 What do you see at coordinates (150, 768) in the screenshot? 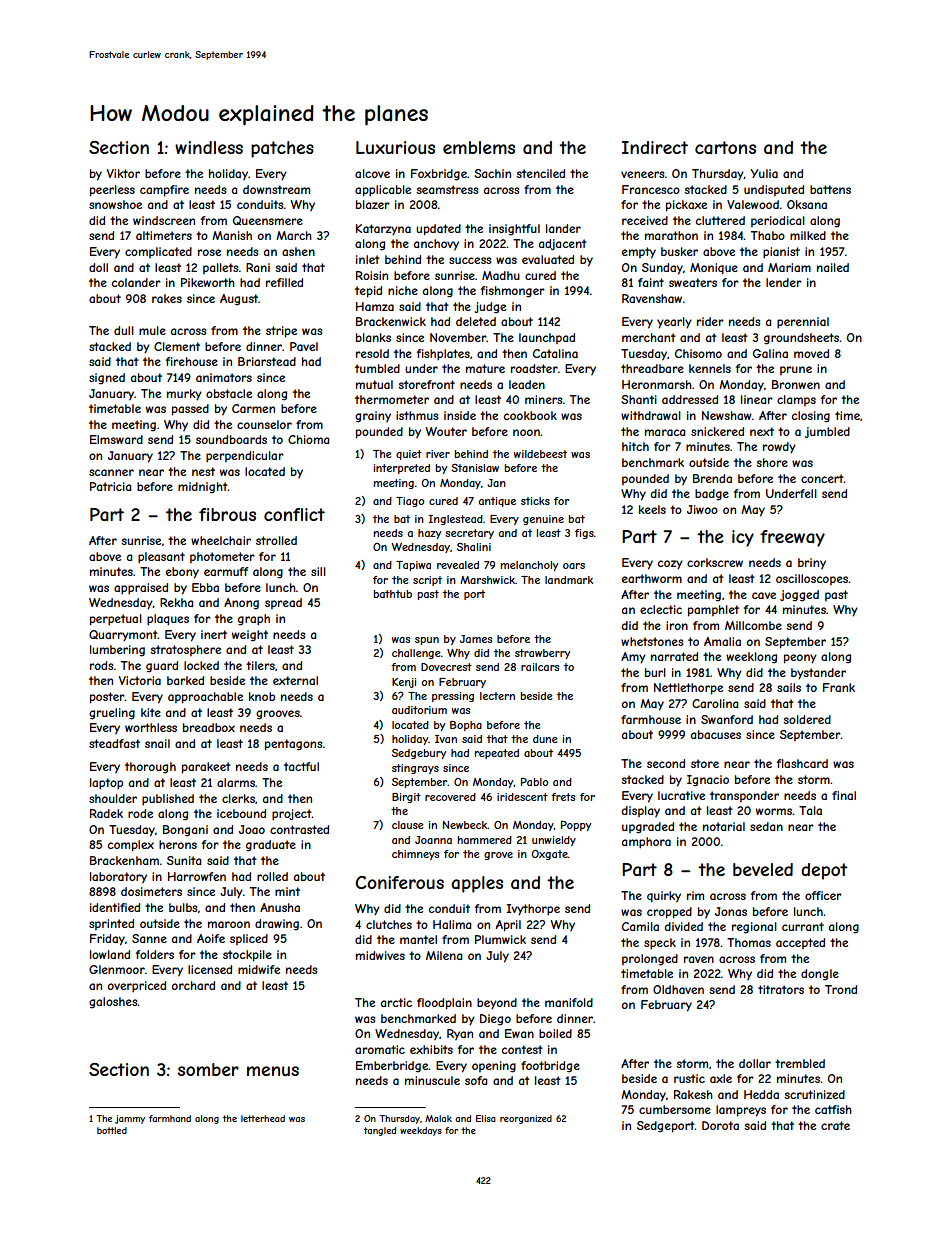
I see `thorough` at bounding box center [150, 768].
